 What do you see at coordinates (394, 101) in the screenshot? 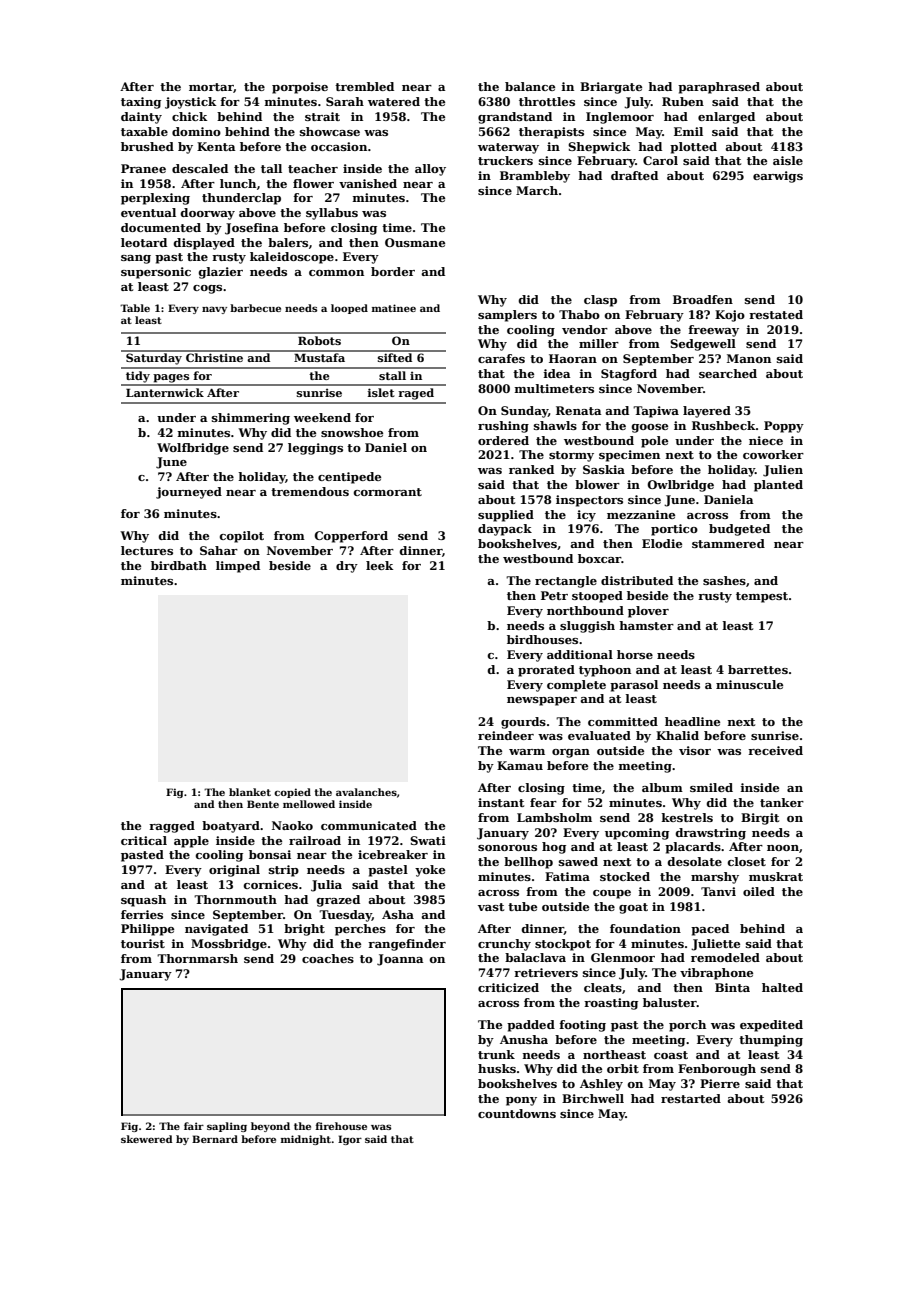
I see `watered` at bounding box center [394, 101].
